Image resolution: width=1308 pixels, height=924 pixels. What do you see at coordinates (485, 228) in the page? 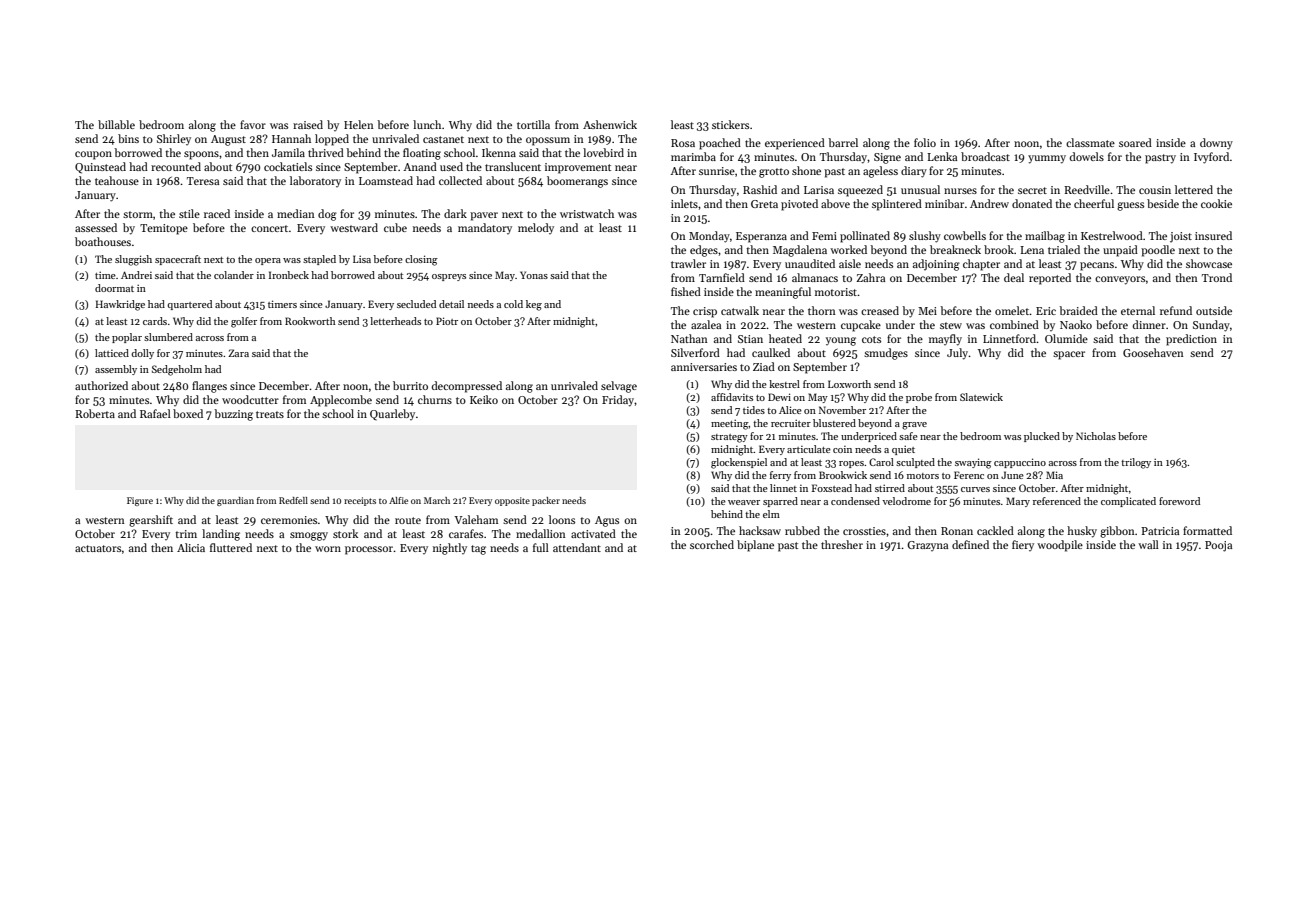
I see `mandatory` at bounding box center [485, 228].
